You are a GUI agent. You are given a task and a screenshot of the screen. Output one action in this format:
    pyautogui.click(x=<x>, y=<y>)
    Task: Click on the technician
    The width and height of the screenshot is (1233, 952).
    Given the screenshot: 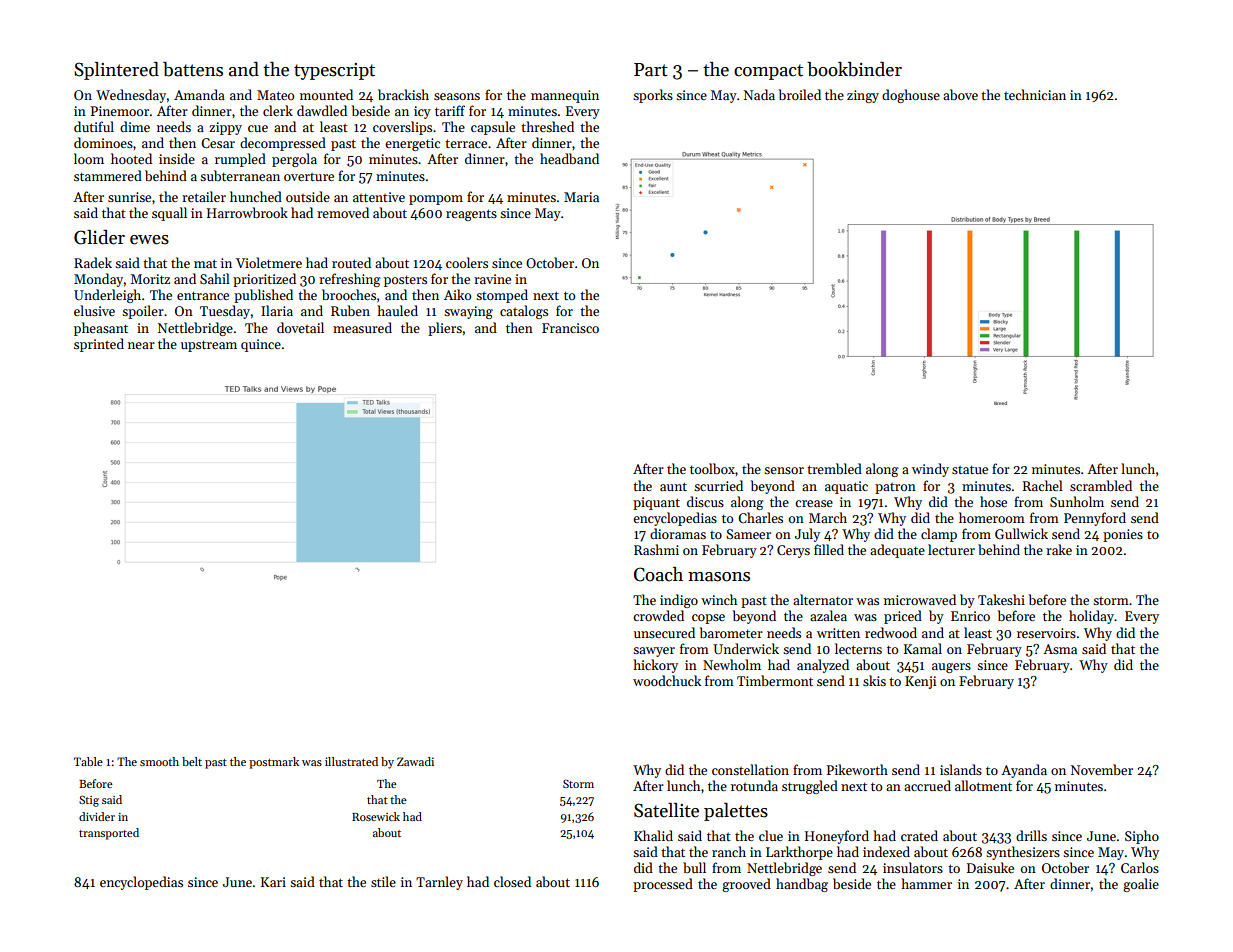 What is the action you would take?
    pyautogui.click(x=1035, y=94)
